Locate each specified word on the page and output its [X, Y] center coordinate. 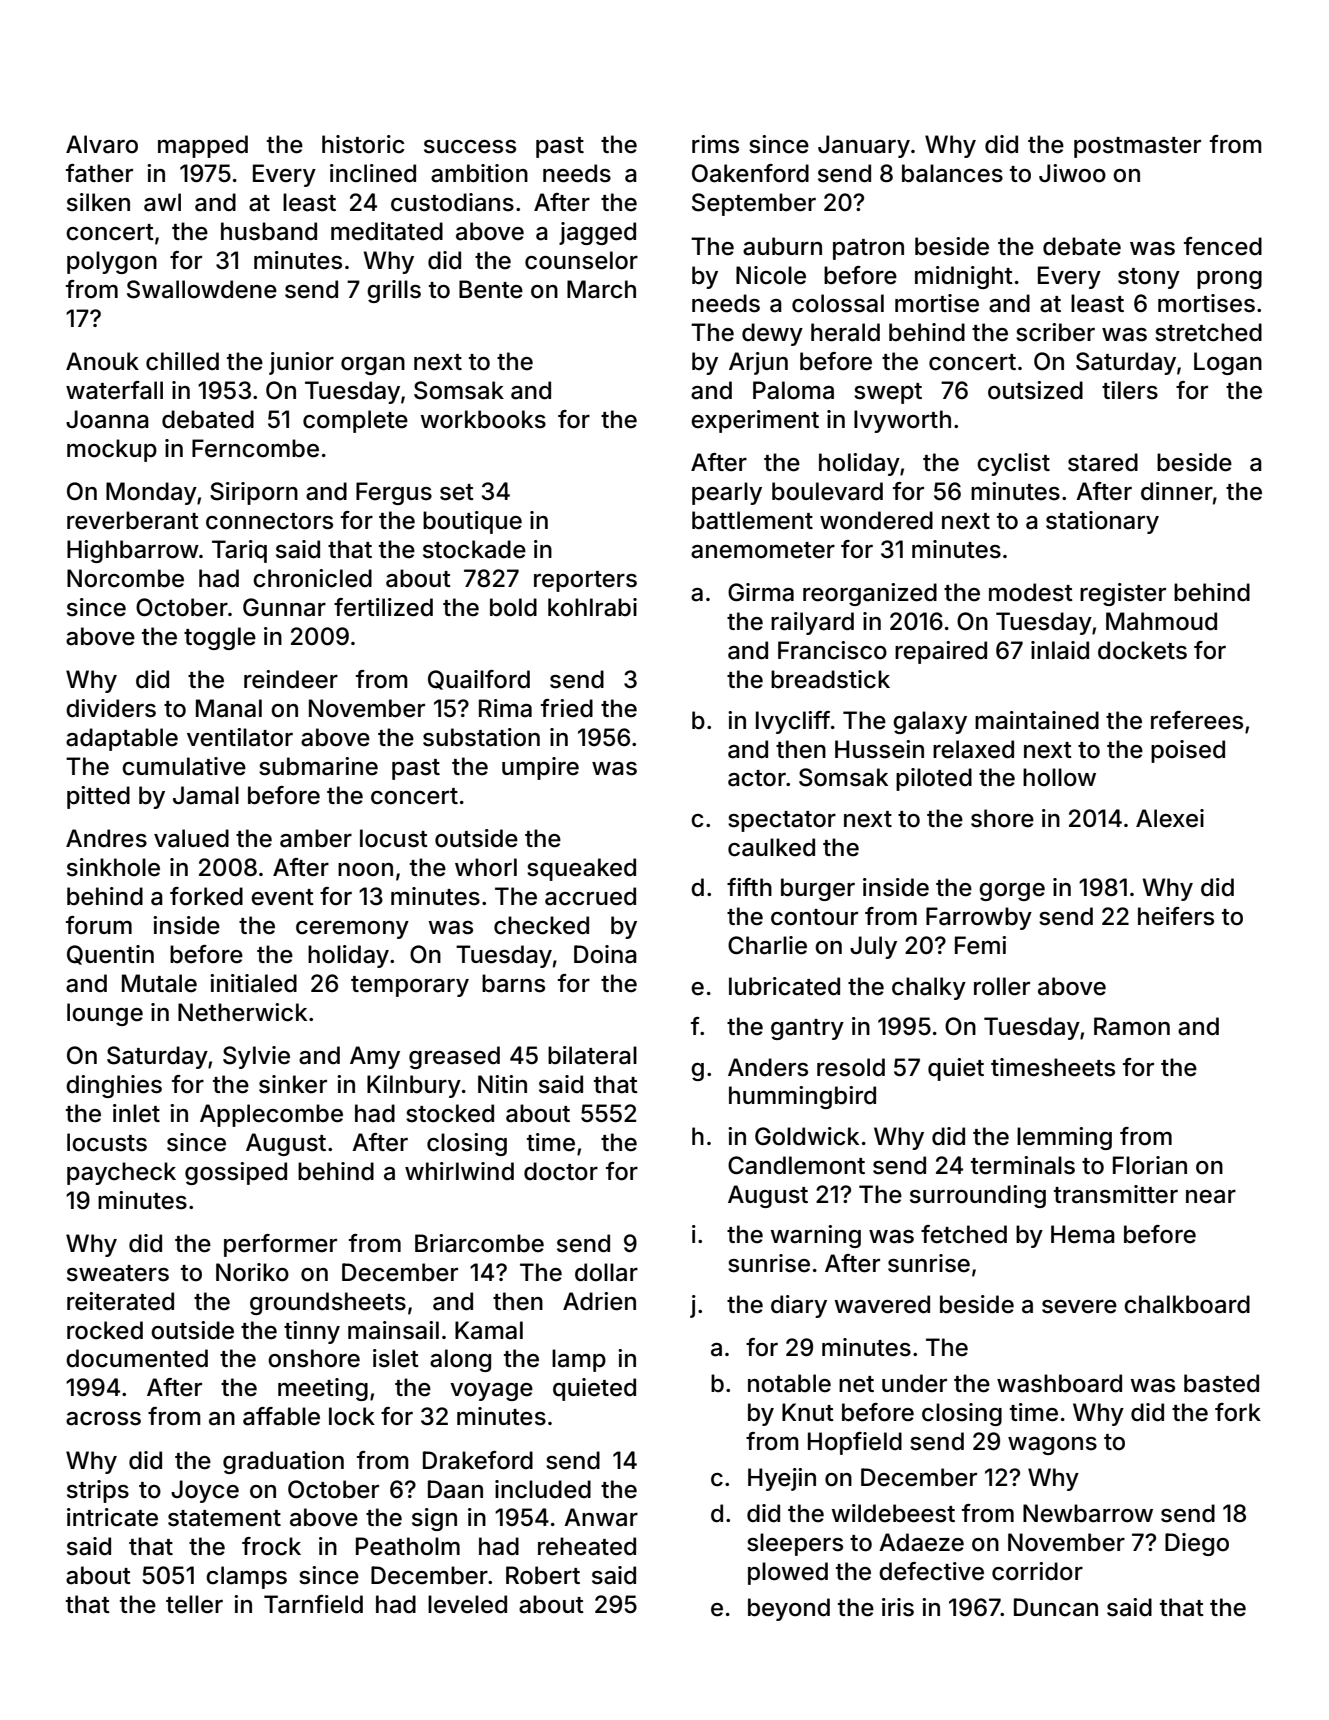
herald [845, 332]
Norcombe [125, 578]
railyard [812, 623]
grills [394, 291]
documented [137, 1358]
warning [815, 1236]
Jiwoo [1072, 173]
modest [1031, 592]
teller [194, 1604]
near [1211, 1197]
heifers [1176, 916]
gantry [807, 1029]
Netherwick [242, 1012]
